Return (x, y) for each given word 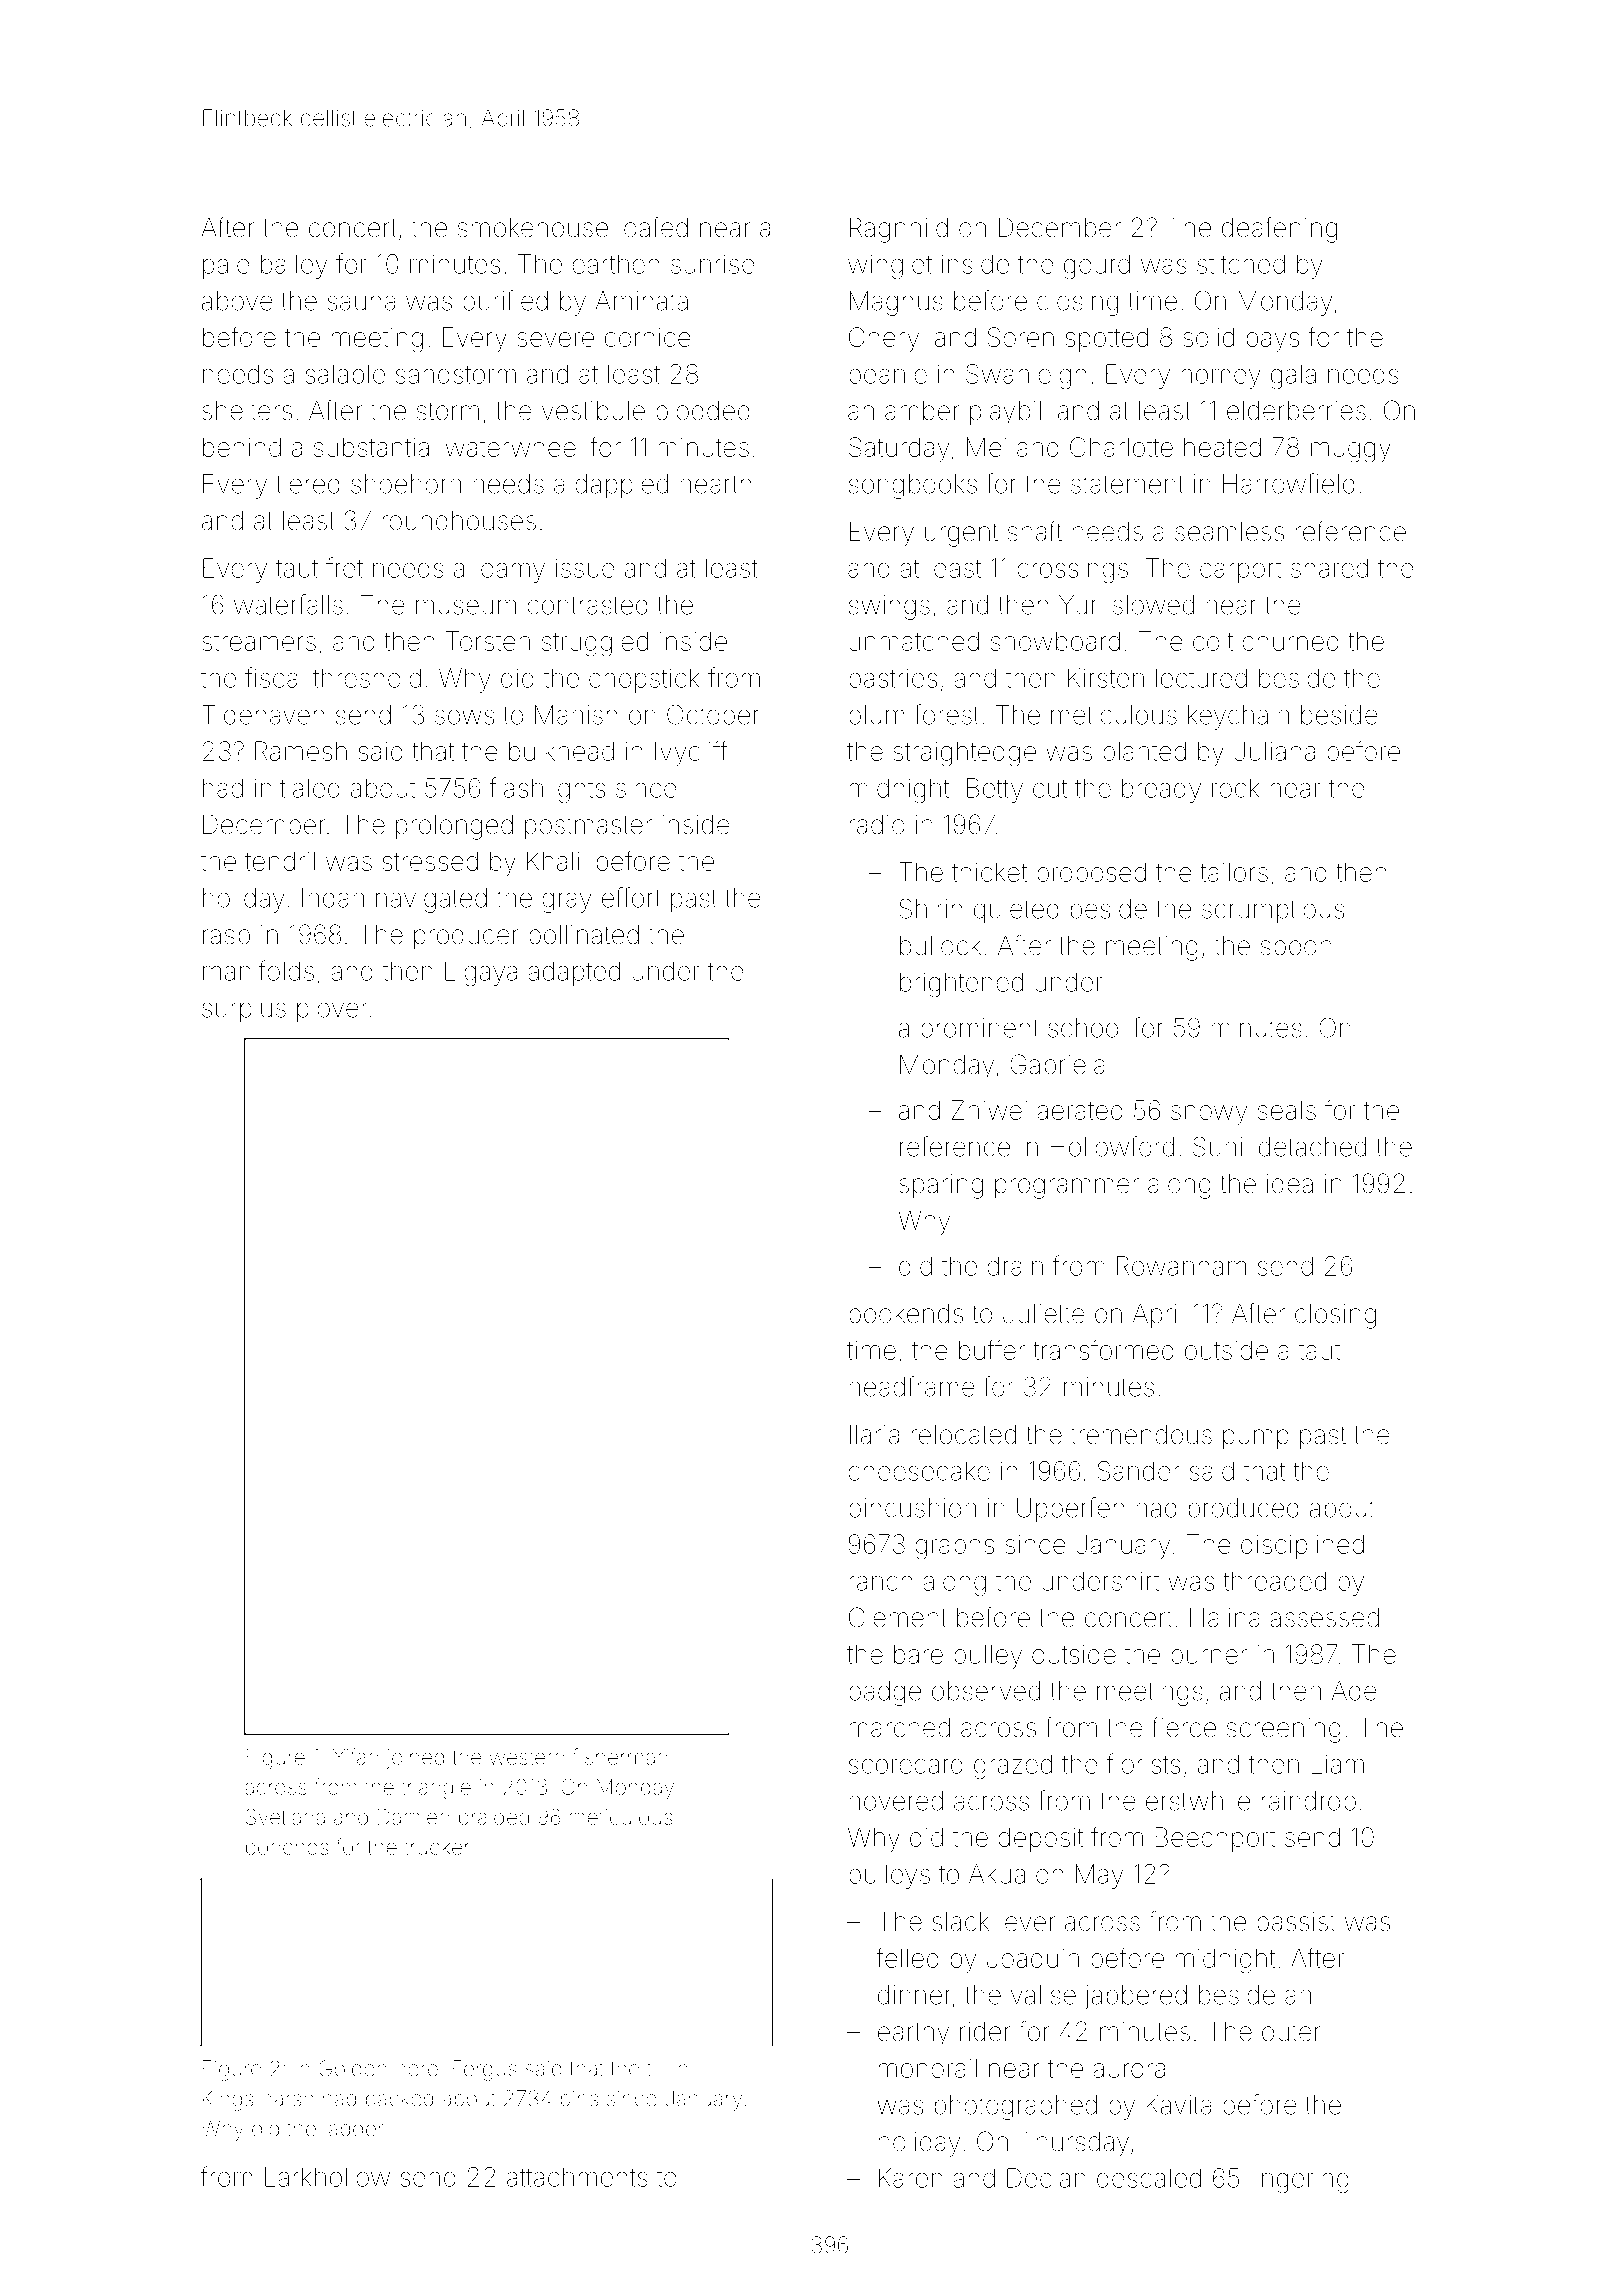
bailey (294, 266)
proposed (1091, 874)
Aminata (641, 301)
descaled (1149, 2178)
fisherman (620, 1756)
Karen (911, 2178)
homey (1221, 376)
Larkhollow (327, 2177)
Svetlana (285, 1816)
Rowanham (1181, 1266)
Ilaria (874, 1435)
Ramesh (301, 751)
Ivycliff (691, 753)
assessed (1324, 1618)
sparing (941, 1186)
